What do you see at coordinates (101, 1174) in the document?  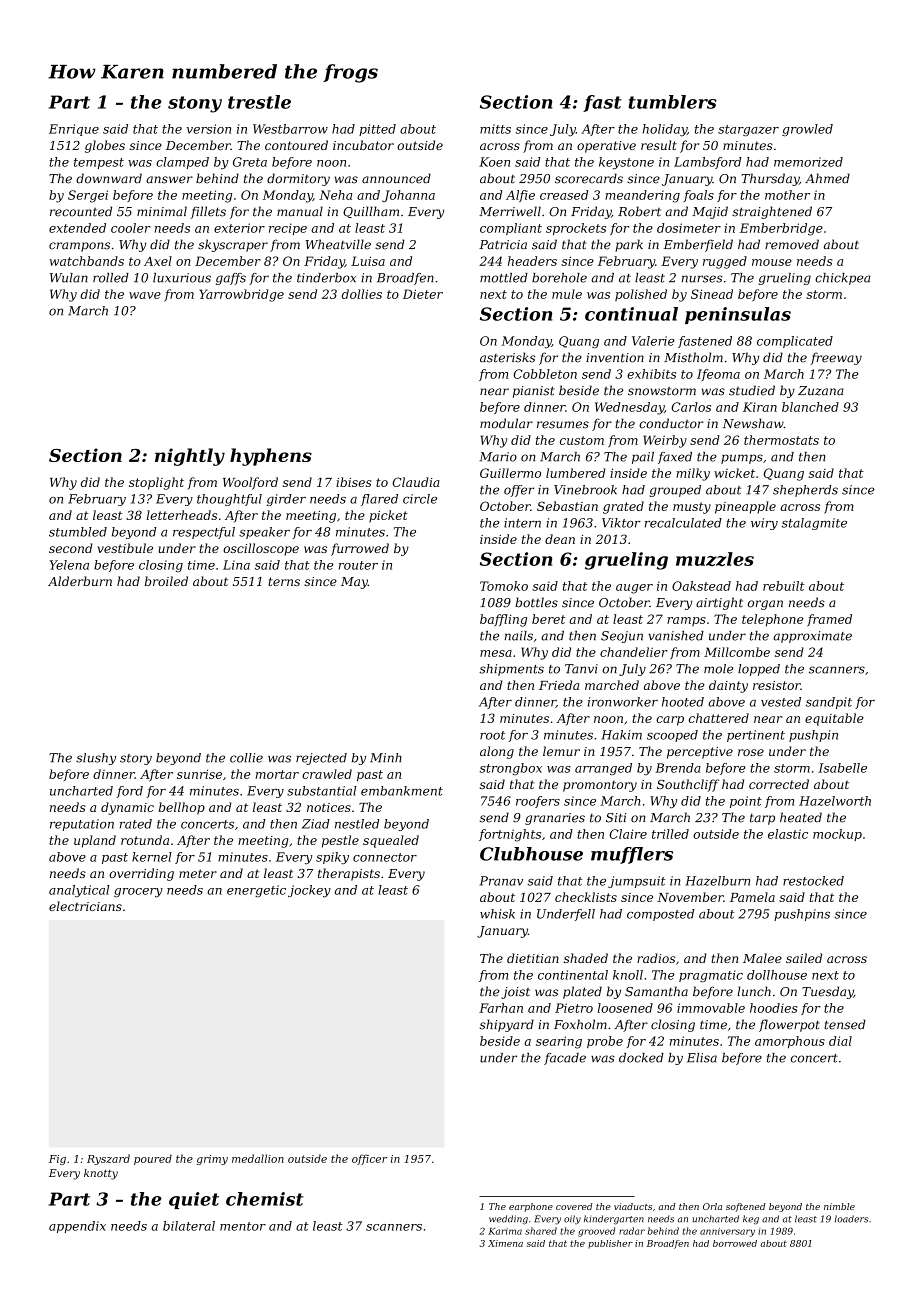 I see `knotty` at bounding box center [101, 1174].
